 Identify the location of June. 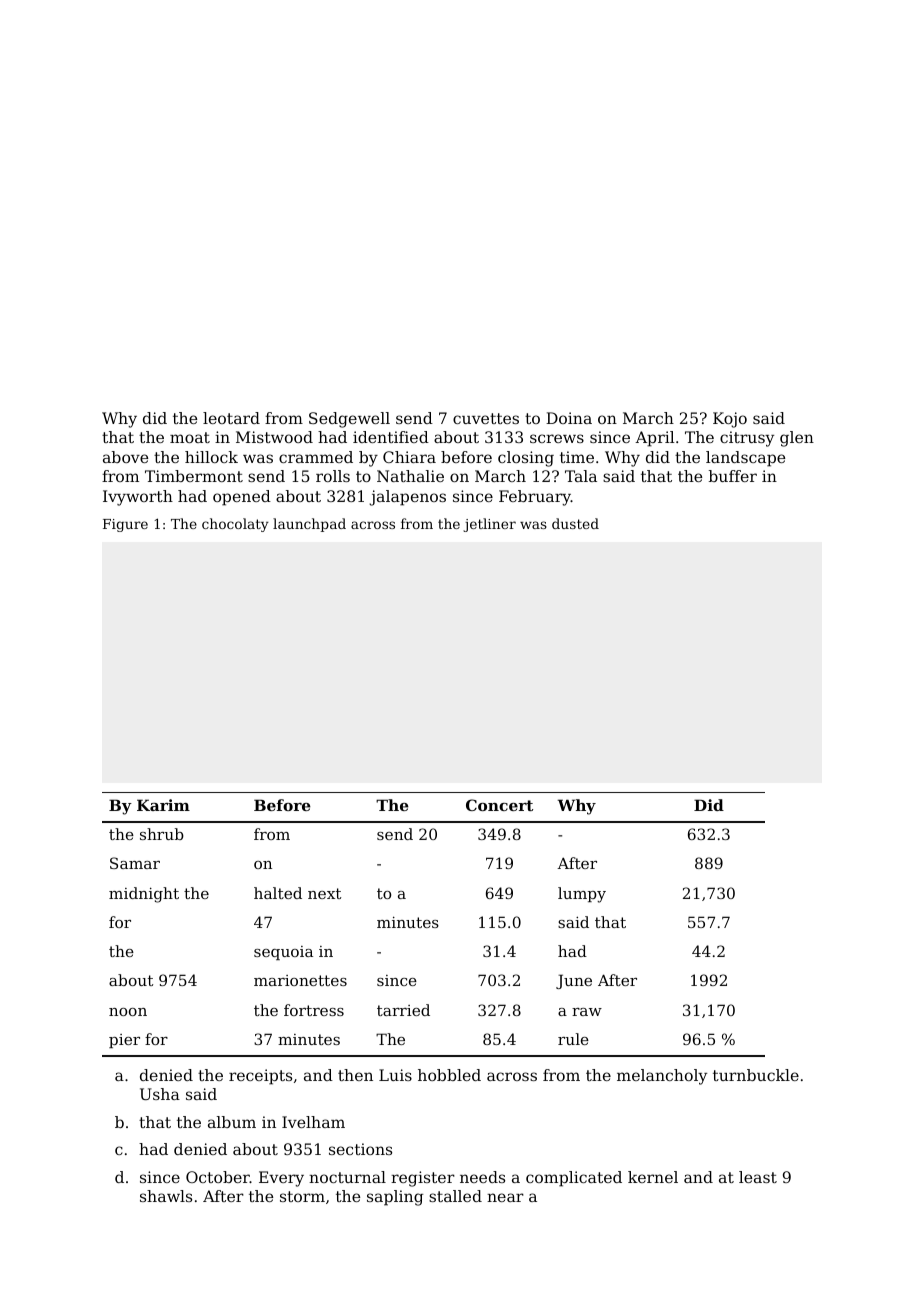
(574, 981).
